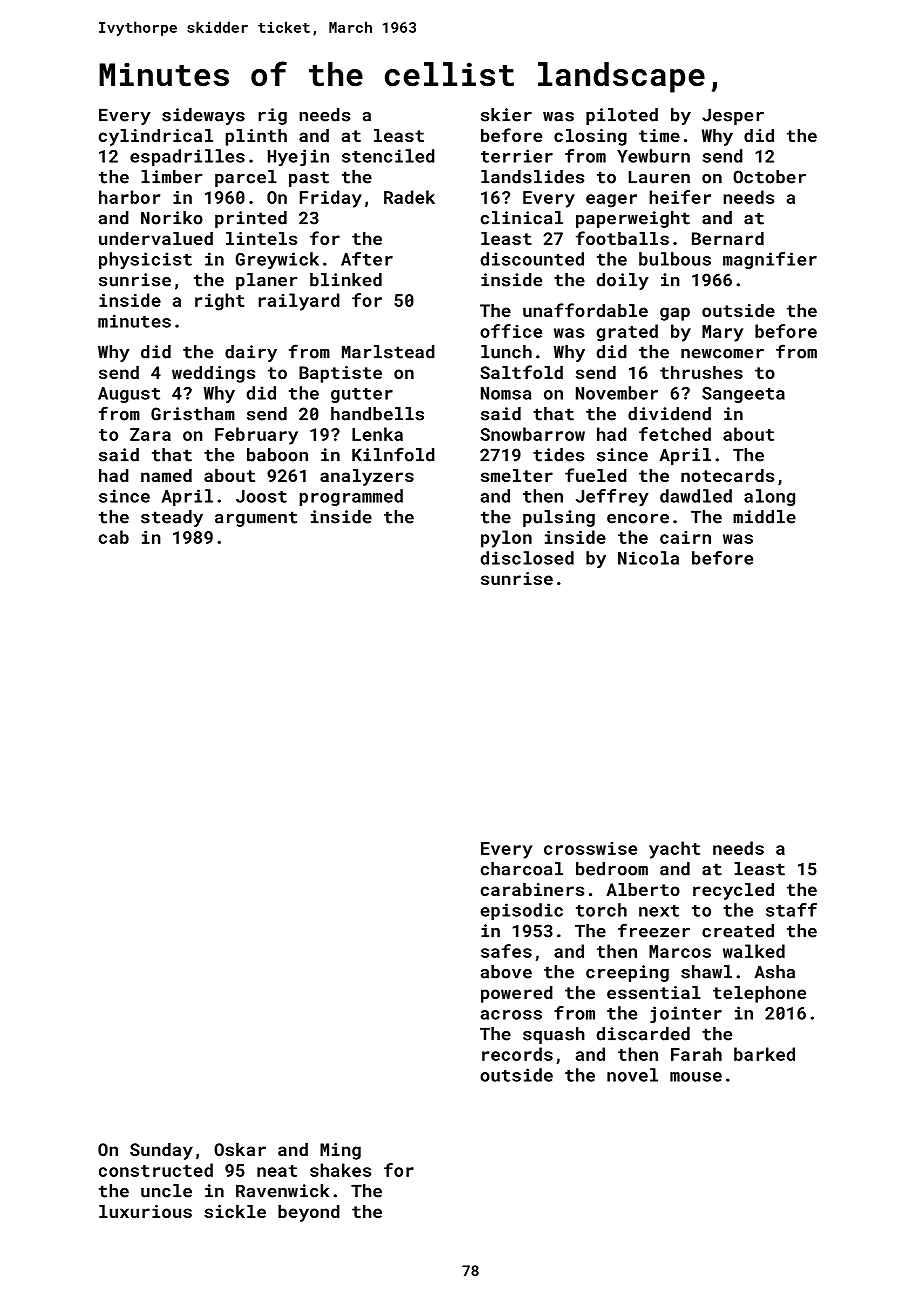 This screenshot has width=924, height=1314. I want to click on skier, so click(506, 115).
